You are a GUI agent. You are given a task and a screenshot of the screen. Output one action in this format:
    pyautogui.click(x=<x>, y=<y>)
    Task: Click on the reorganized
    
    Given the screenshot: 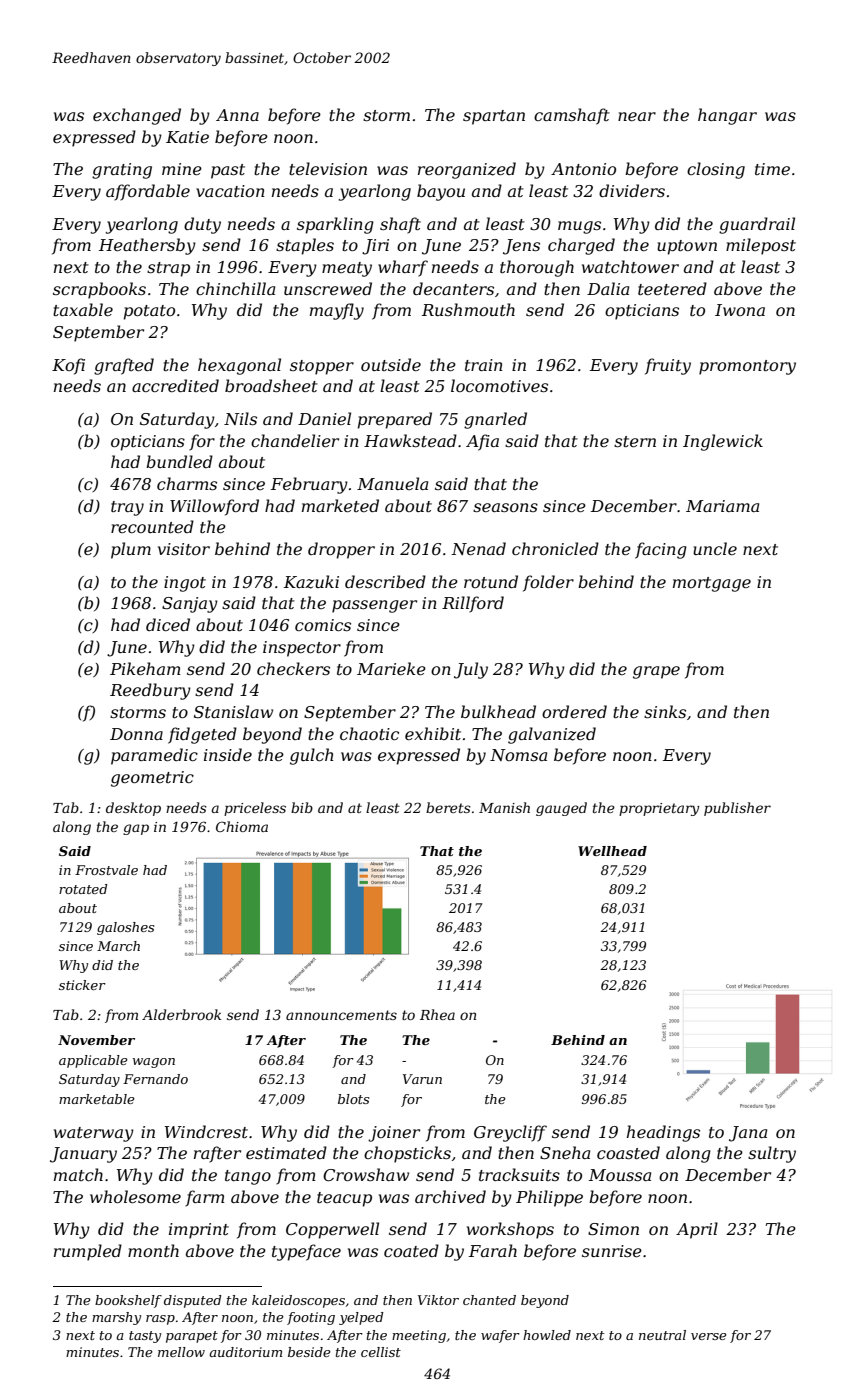 What is the action you would take?
    pyautogui.click(x=467, y=170)
